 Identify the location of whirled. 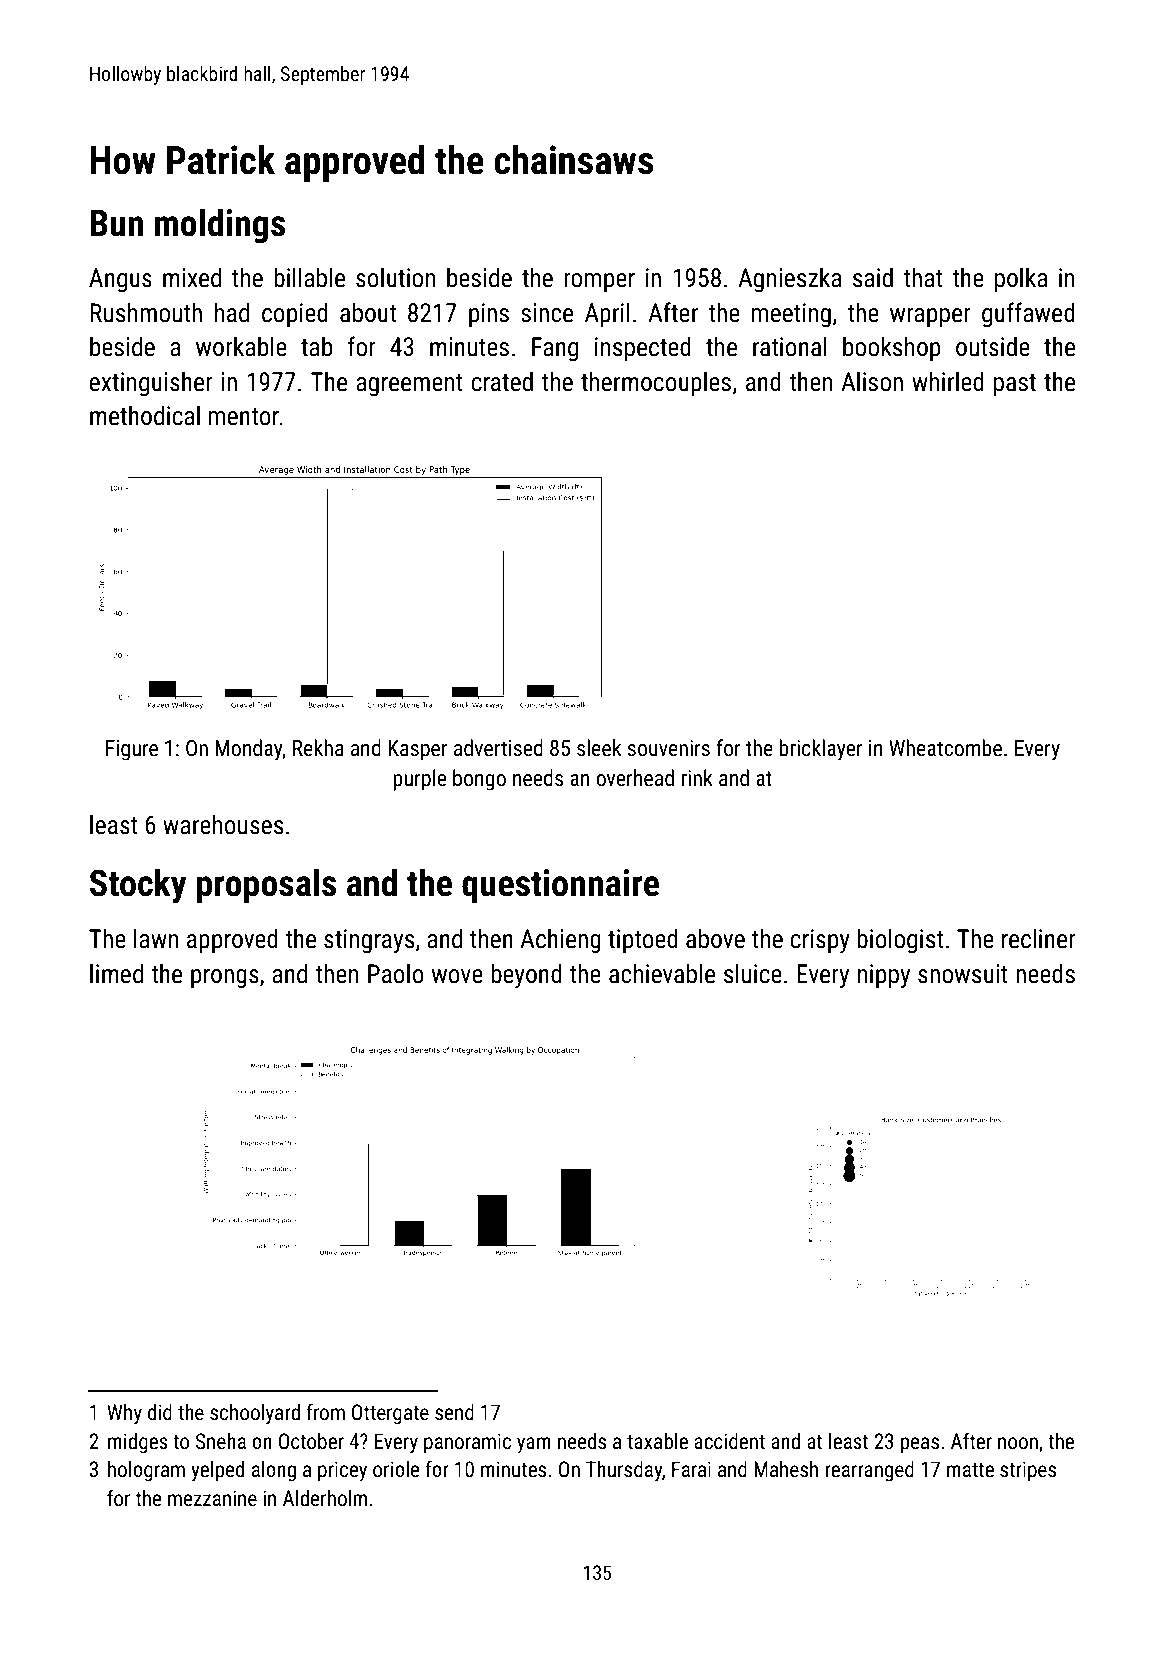
(948, 381).
